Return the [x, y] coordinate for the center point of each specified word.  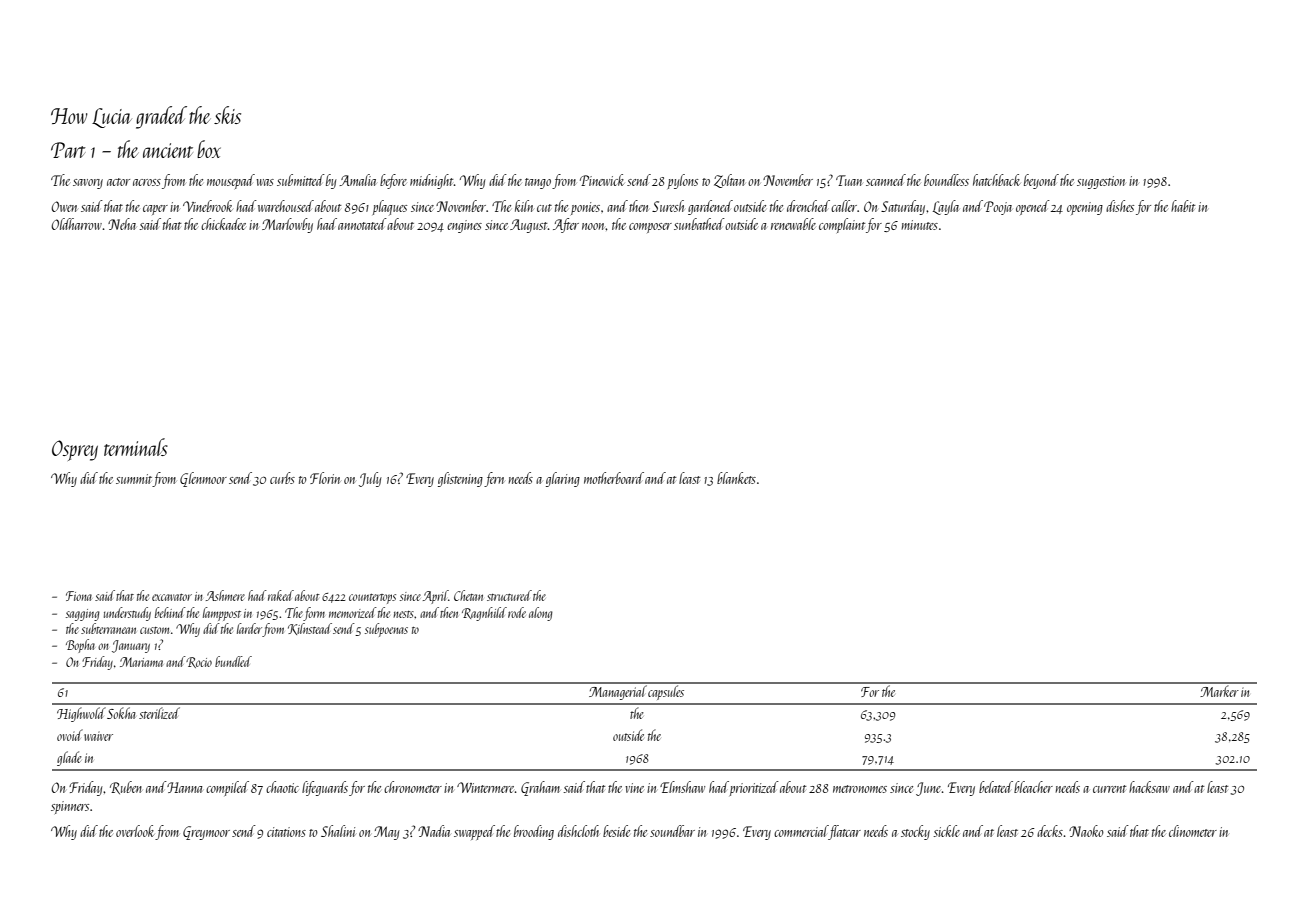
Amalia [357, 180]
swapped [474, 832]
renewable [793, 224]
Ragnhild [484, 614]
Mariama [141, 662]
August [528, 226]
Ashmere [225, 595]
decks [1050, 831]
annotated [362, 224]
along [541, 614]
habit [1183, 206]
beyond [1041, 181]
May [387, 833]
